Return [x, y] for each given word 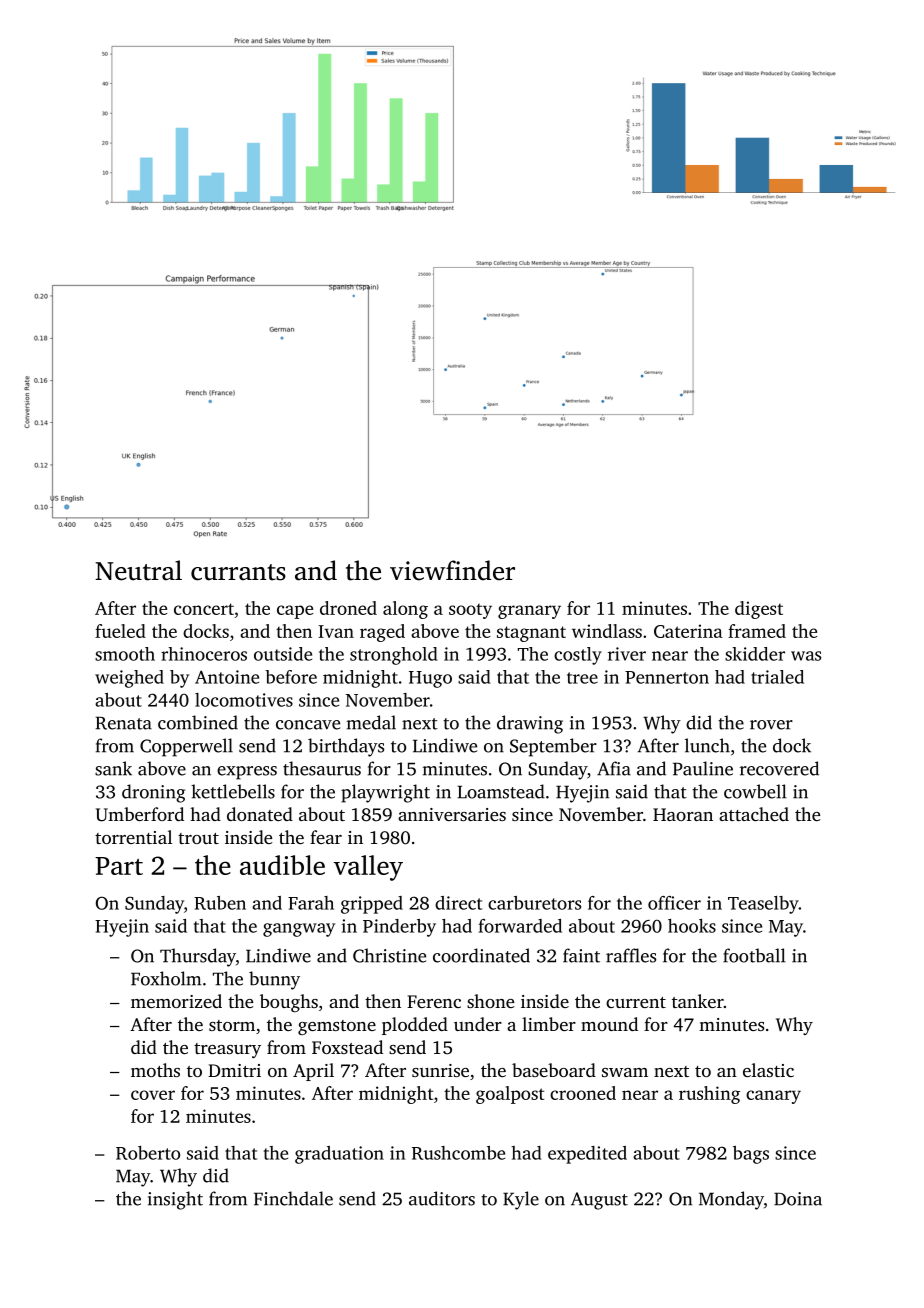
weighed [129, 679]
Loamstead [501, 791]
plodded [415, 1026]
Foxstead [347, 1047]
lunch [707, 745]
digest [759, 610]
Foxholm [166, 978]
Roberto [148, 1153]
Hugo [430, 679]
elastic [768, 1070]
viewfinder [452, 570]
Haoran [683, 814]
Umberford [140, 814]
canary [773, 1097]
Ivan [336, 631]
